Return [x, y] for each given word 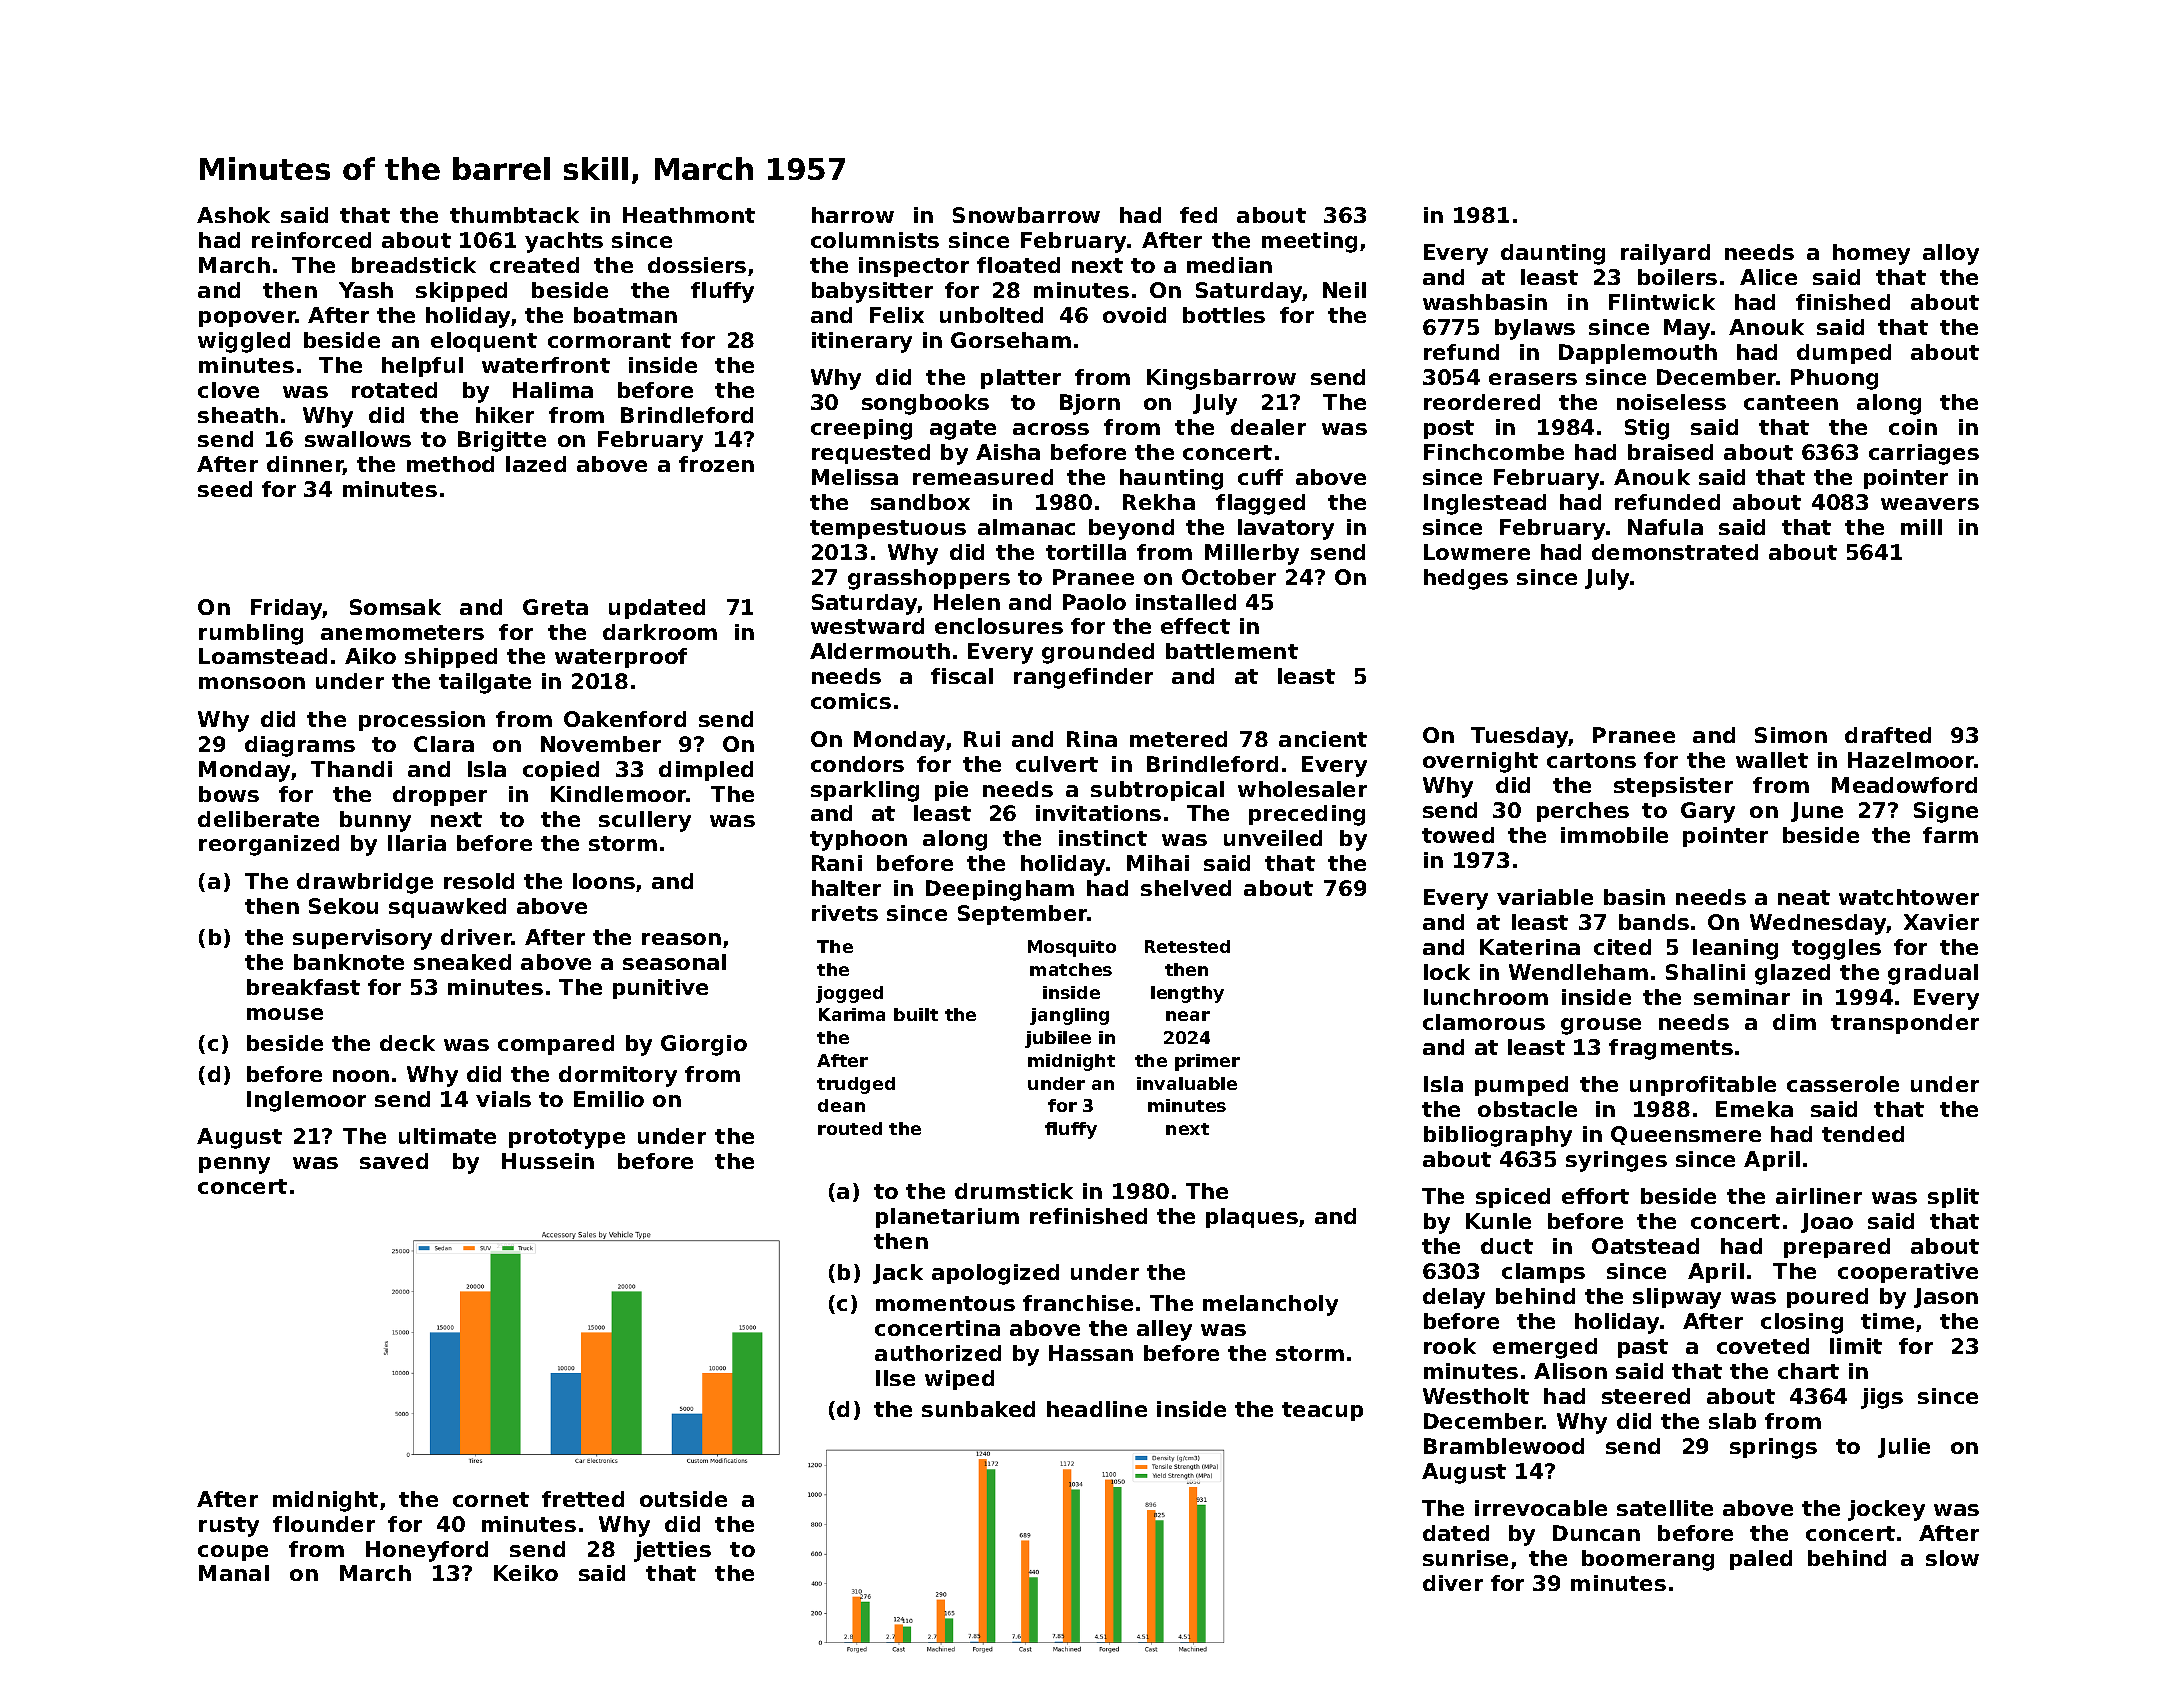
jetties [672, 1551]
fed [1198, 215]
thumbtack [514, 215]
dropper [440, 796]
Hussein [548, 1161]
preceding [1307, 815]
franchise [1078, 1303]
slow [1952, 1558]
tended [1863, 1134]
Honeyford [427, 1551]
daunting [1553, 254]
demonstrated [1675, 552]
